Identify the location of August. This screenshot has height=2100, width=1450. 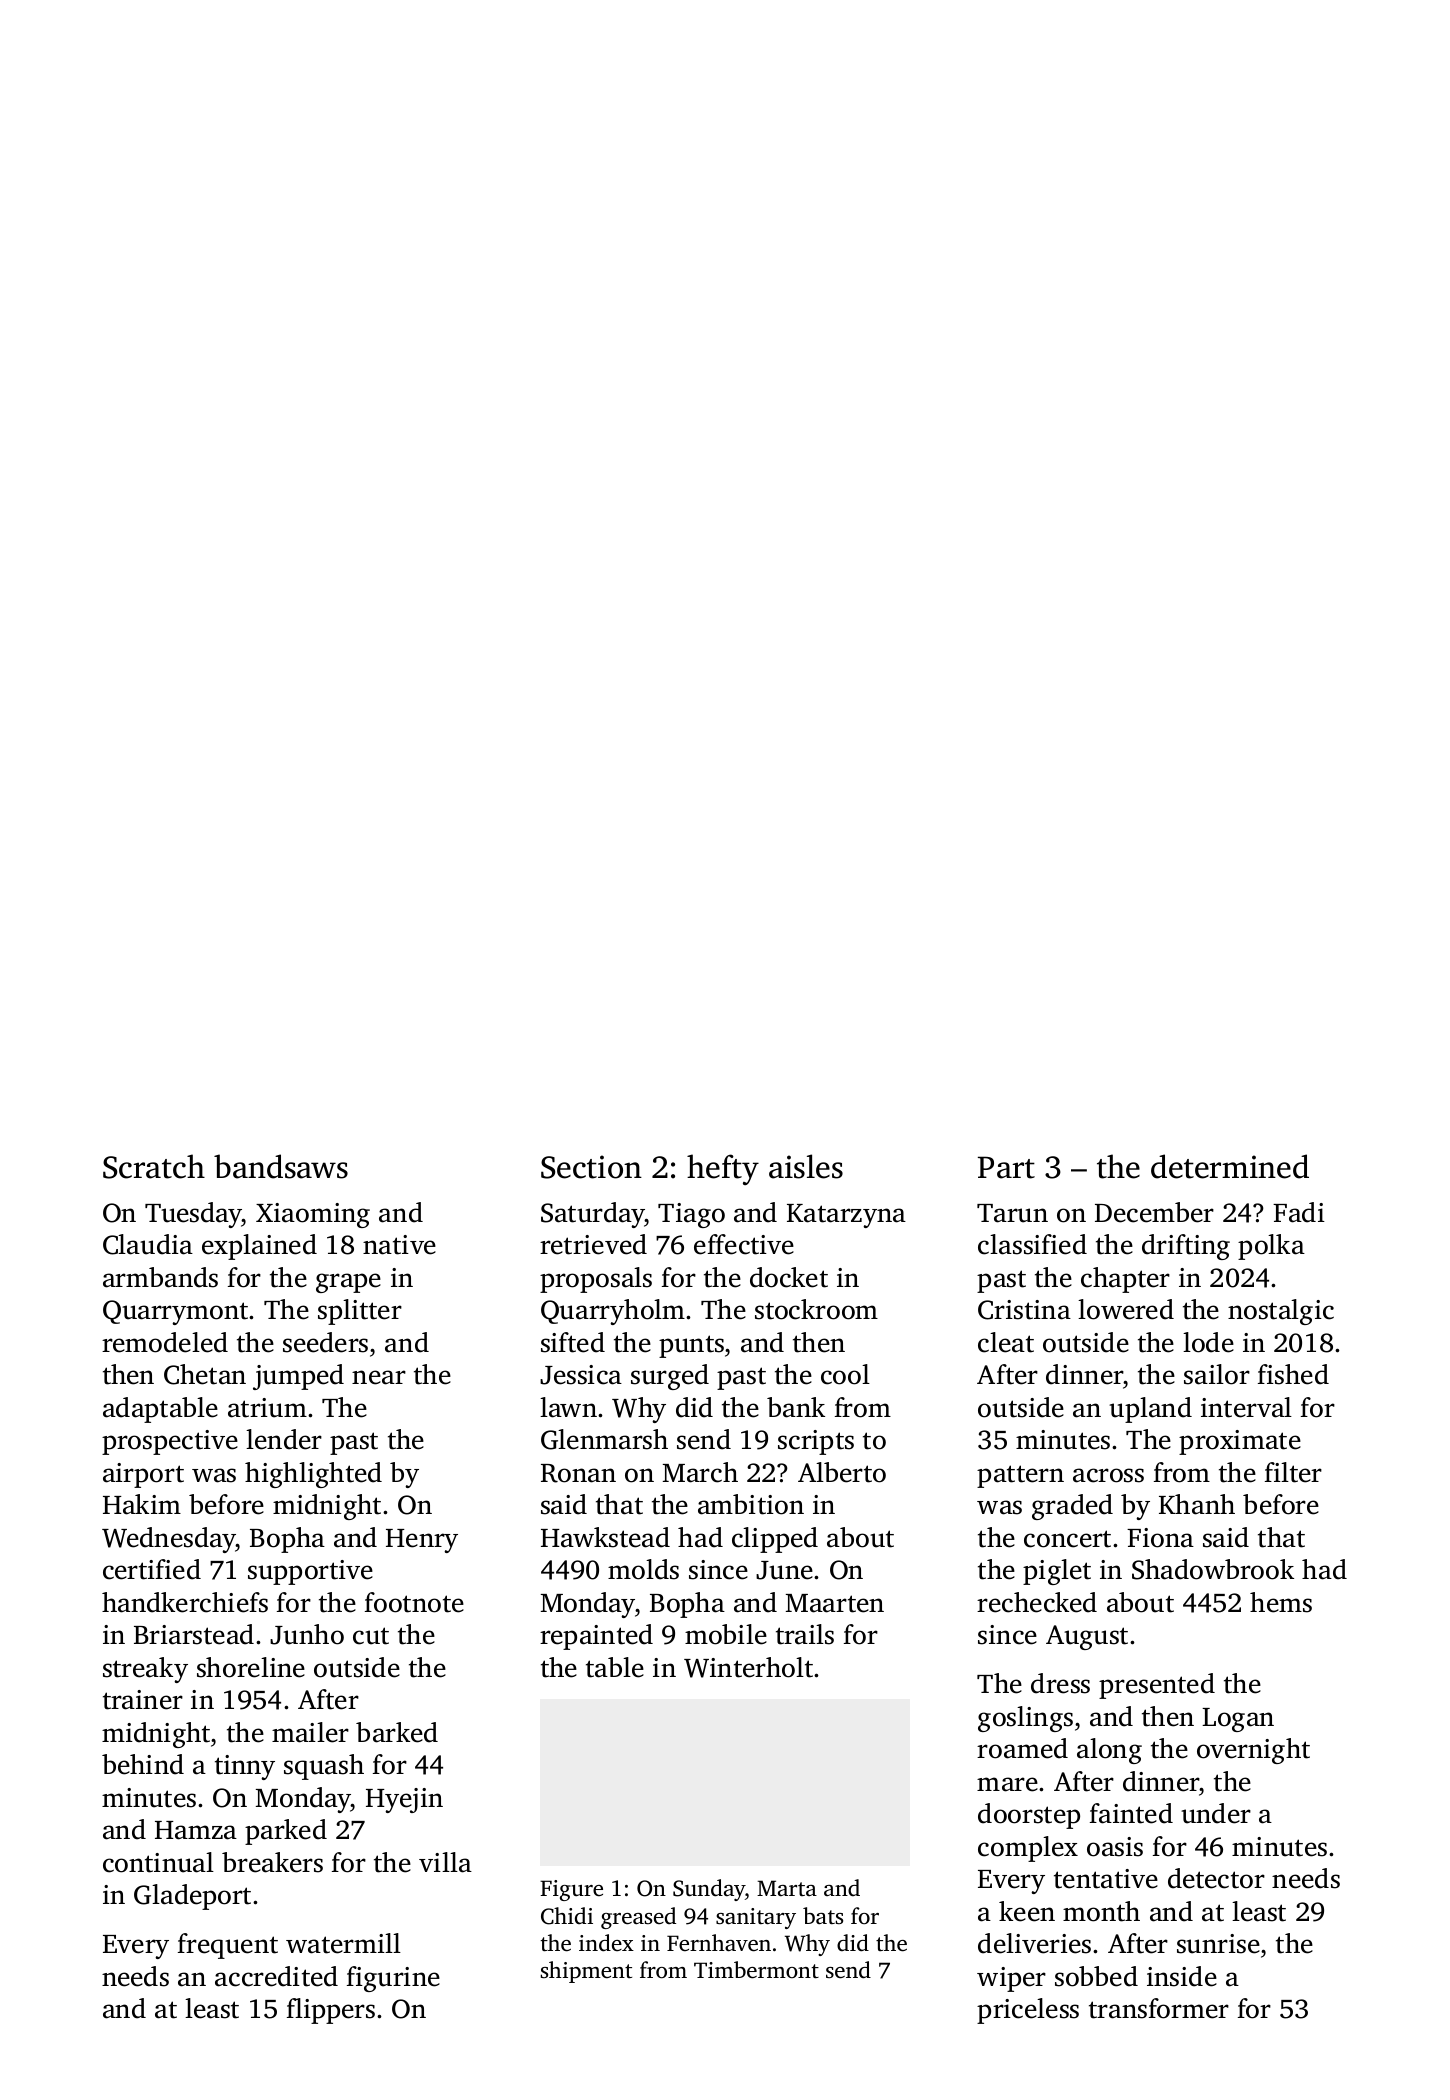
(1087, 1637).
